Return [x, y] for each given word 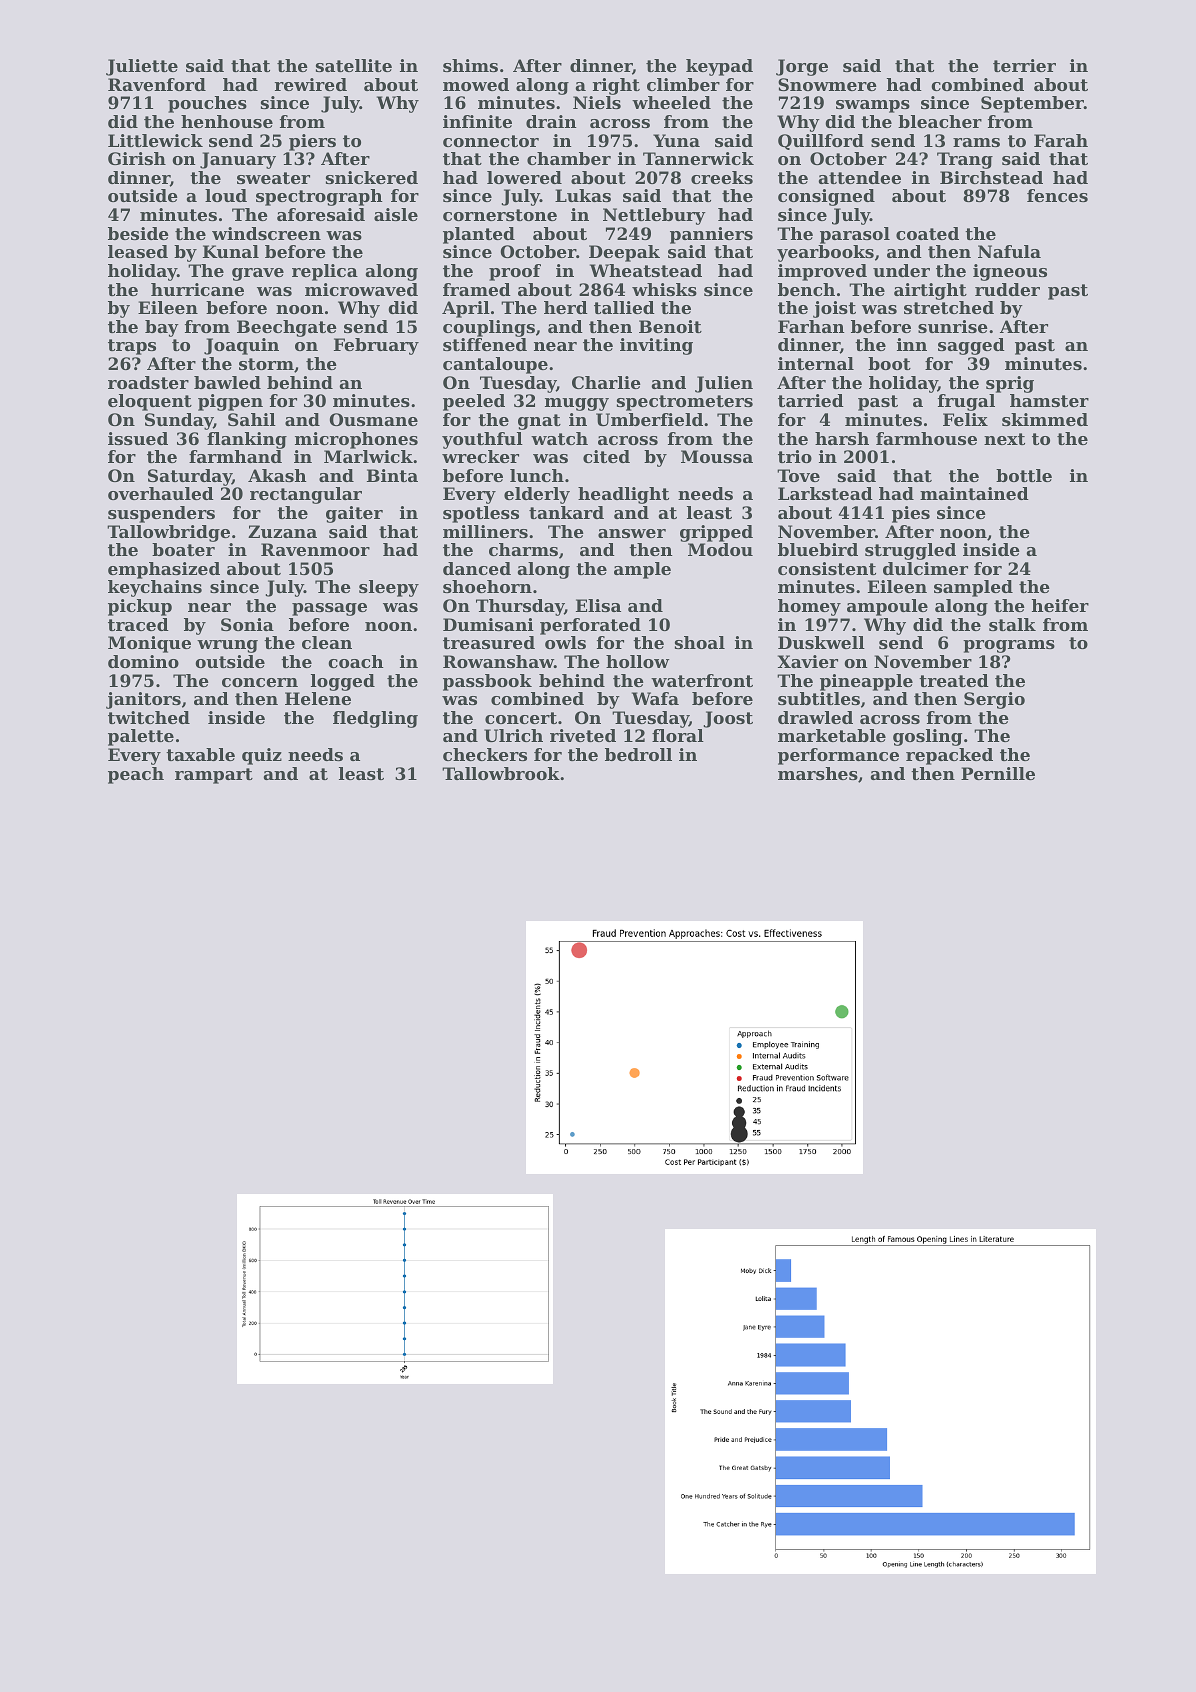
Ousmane [373, 419]
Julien [724, 384]
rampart [214, 776]
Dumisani [488, 624]
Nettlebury [654, 216]
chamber [569, 158]
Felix [965, 419]
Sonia [247, 624]
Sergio [994, 700]
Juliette [142, 67]
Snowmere [827, 84]
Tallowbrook [501, 773]
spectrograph [319, 197]
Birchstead [991, 177]
